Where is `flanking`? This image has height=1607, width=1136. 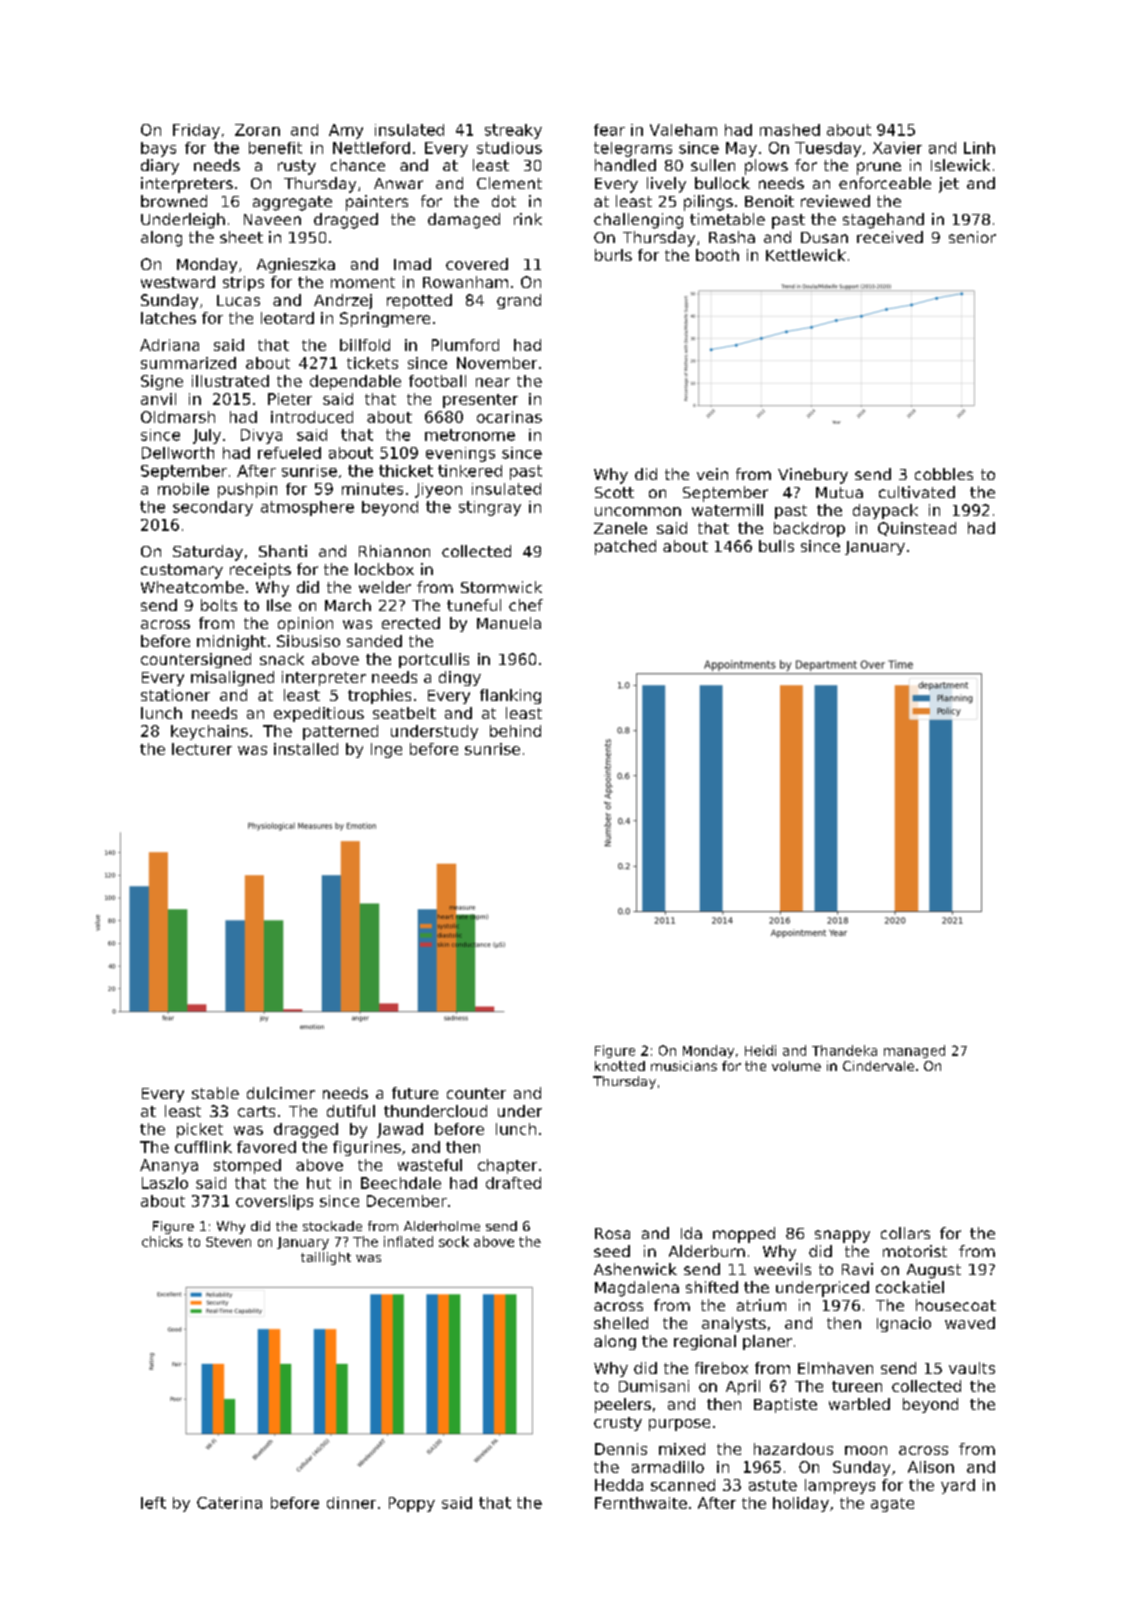 flanking is located at coordinates (510, 696).
